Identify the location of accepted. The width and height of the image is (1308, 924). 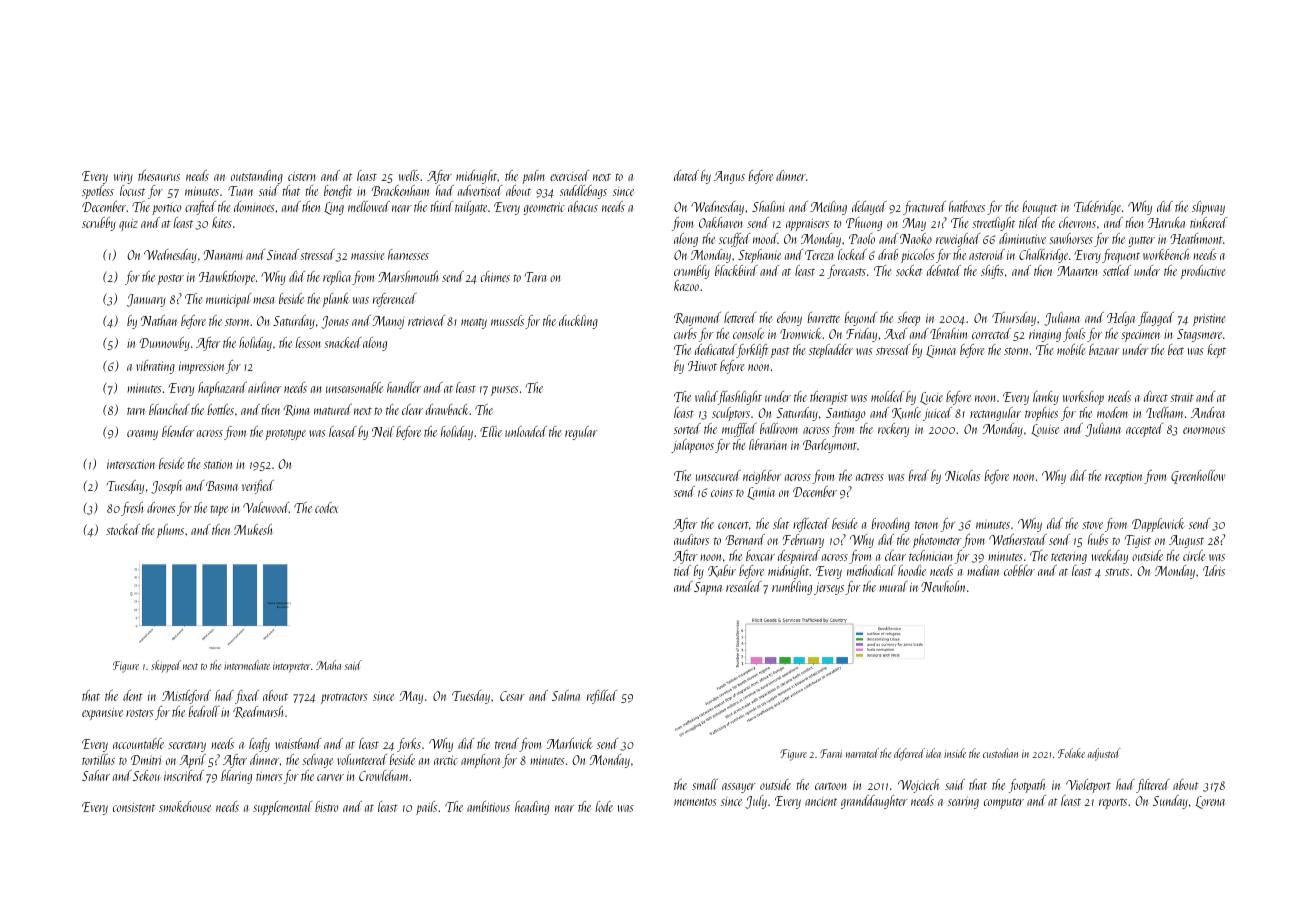
(1144, 430).
